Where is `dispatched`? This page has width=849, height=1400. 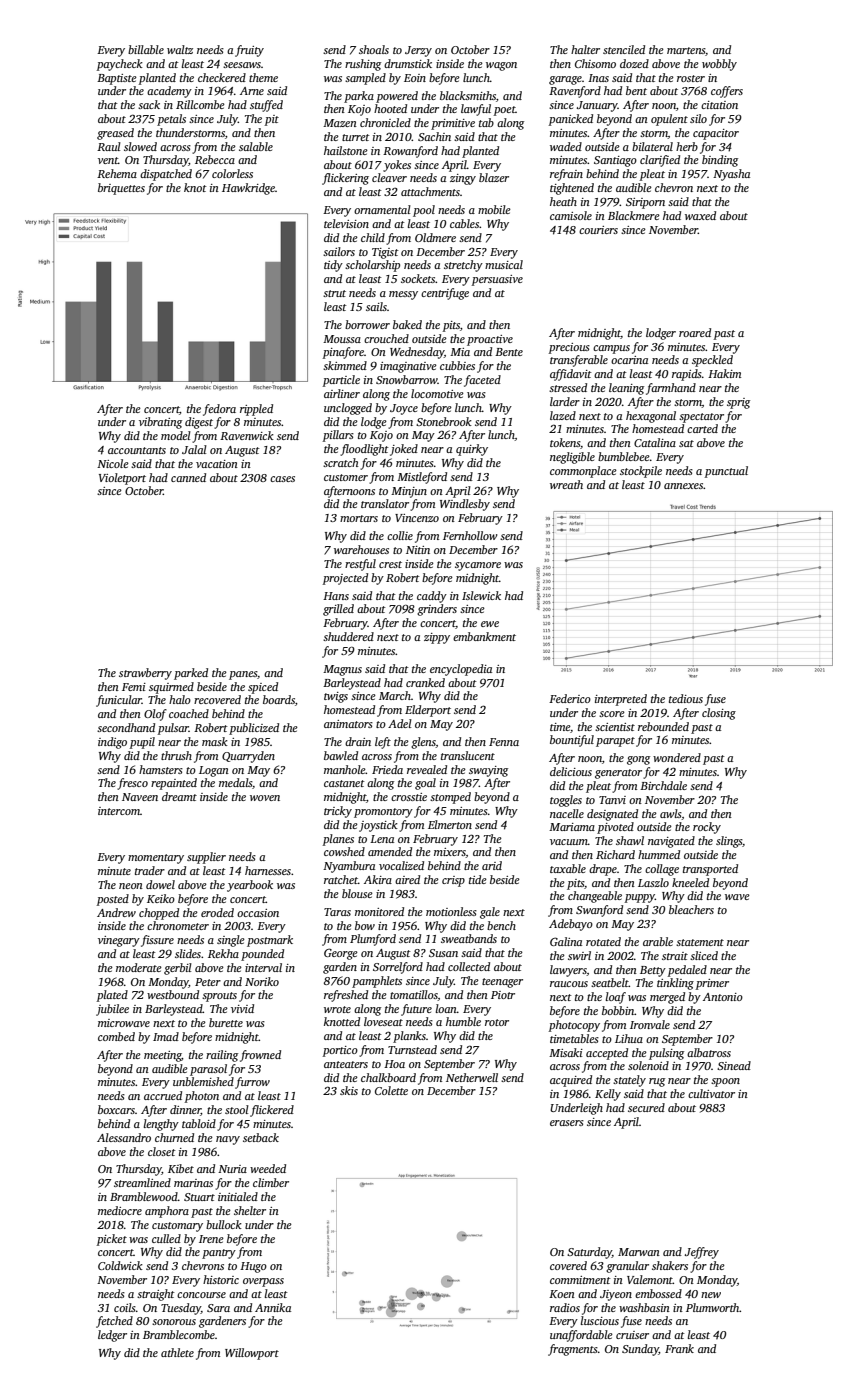
dispatched is located at coordinates (166, 175).
